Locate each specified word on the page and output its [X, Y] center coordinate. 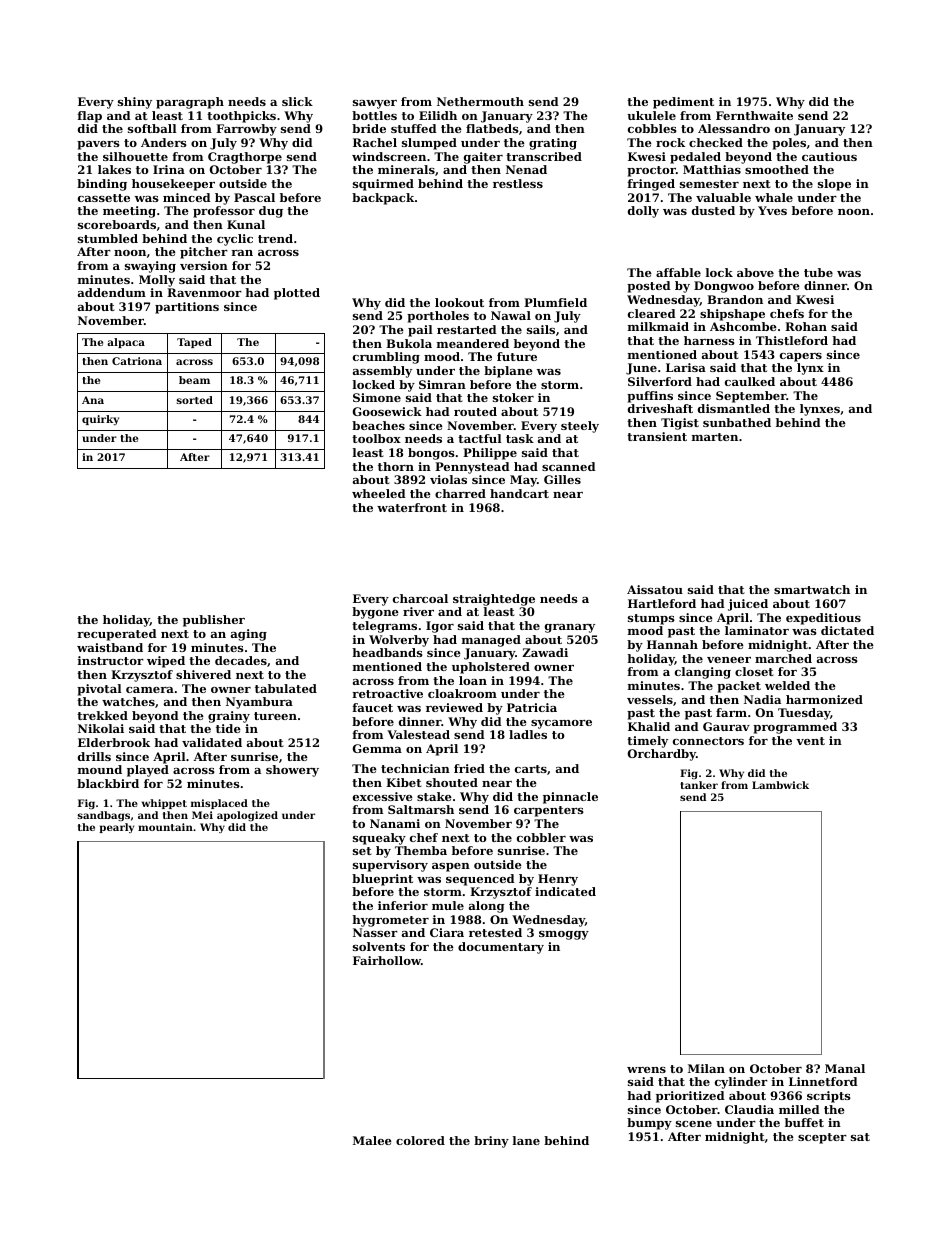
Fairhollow [387, 960]
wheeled [379, 493]
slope [834, 185]
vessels [650, 699]
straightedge [494, 600]
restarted [467, 329]
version [204, 265]
